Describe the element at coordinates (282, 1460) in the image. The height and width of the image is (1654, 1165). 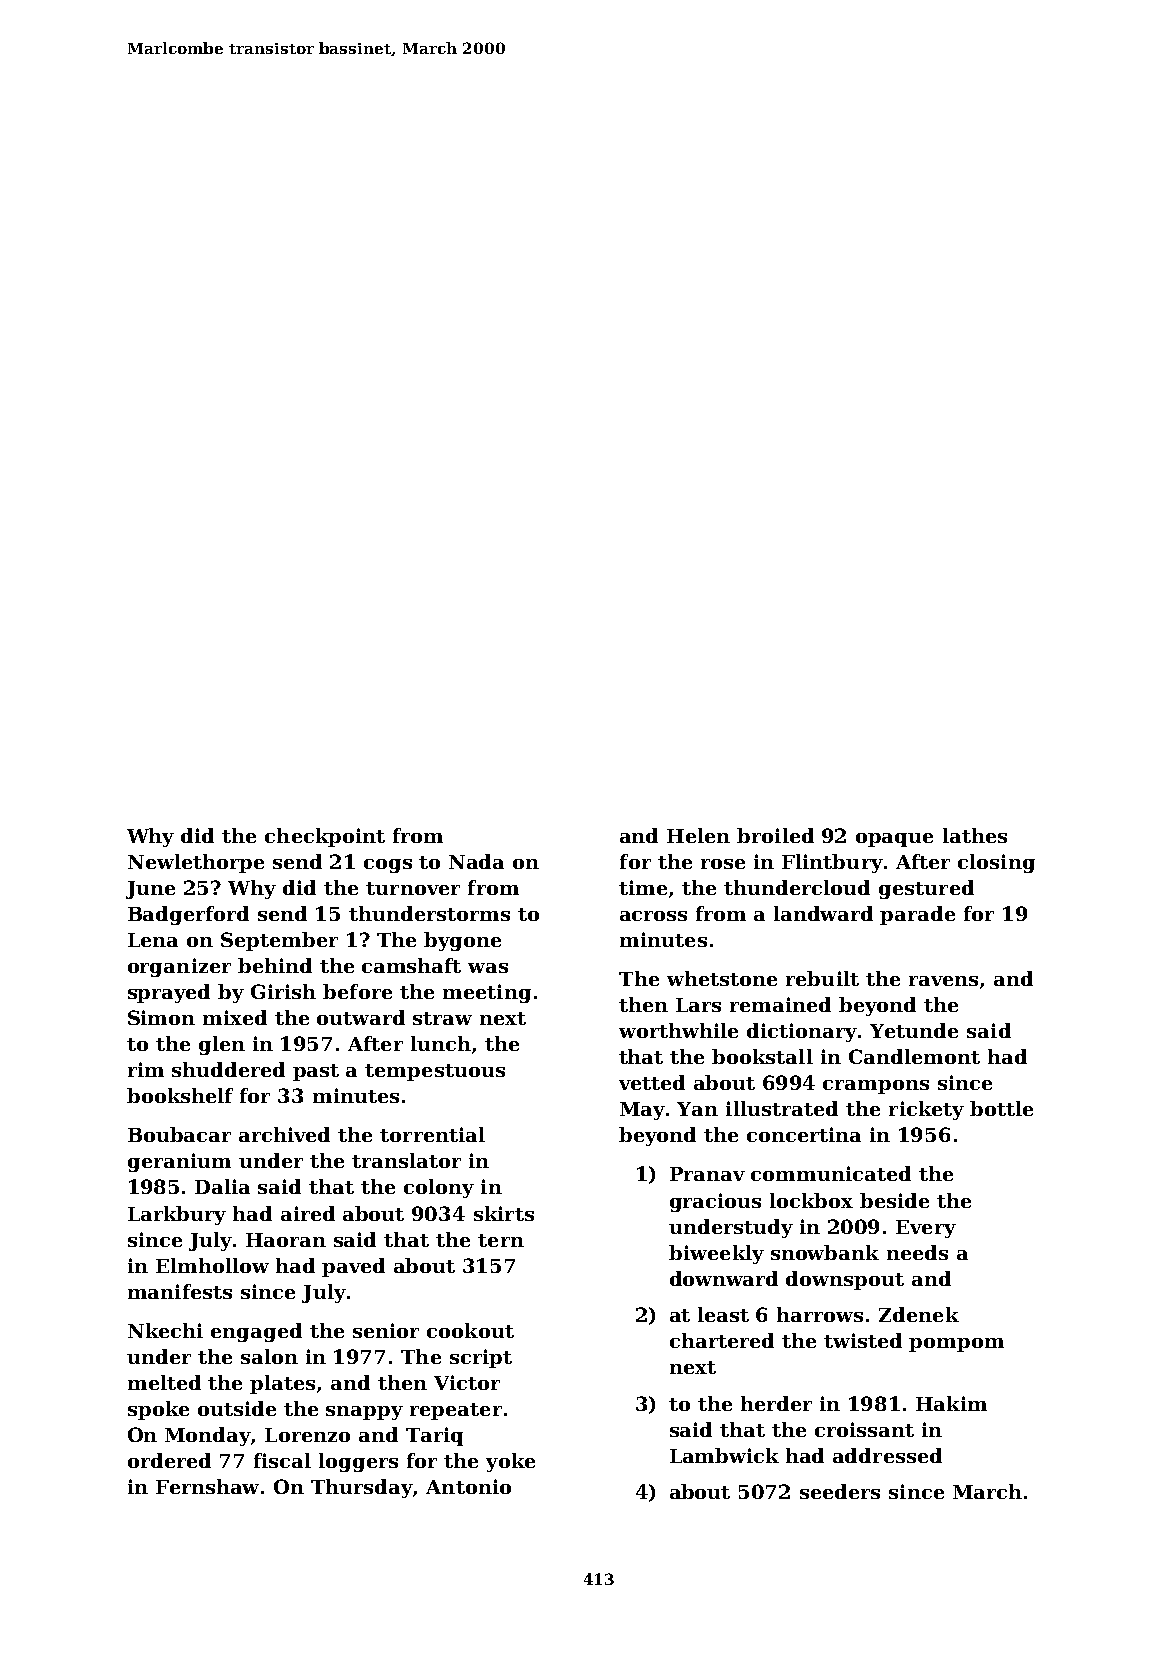
I see `fiscal` at that location.
